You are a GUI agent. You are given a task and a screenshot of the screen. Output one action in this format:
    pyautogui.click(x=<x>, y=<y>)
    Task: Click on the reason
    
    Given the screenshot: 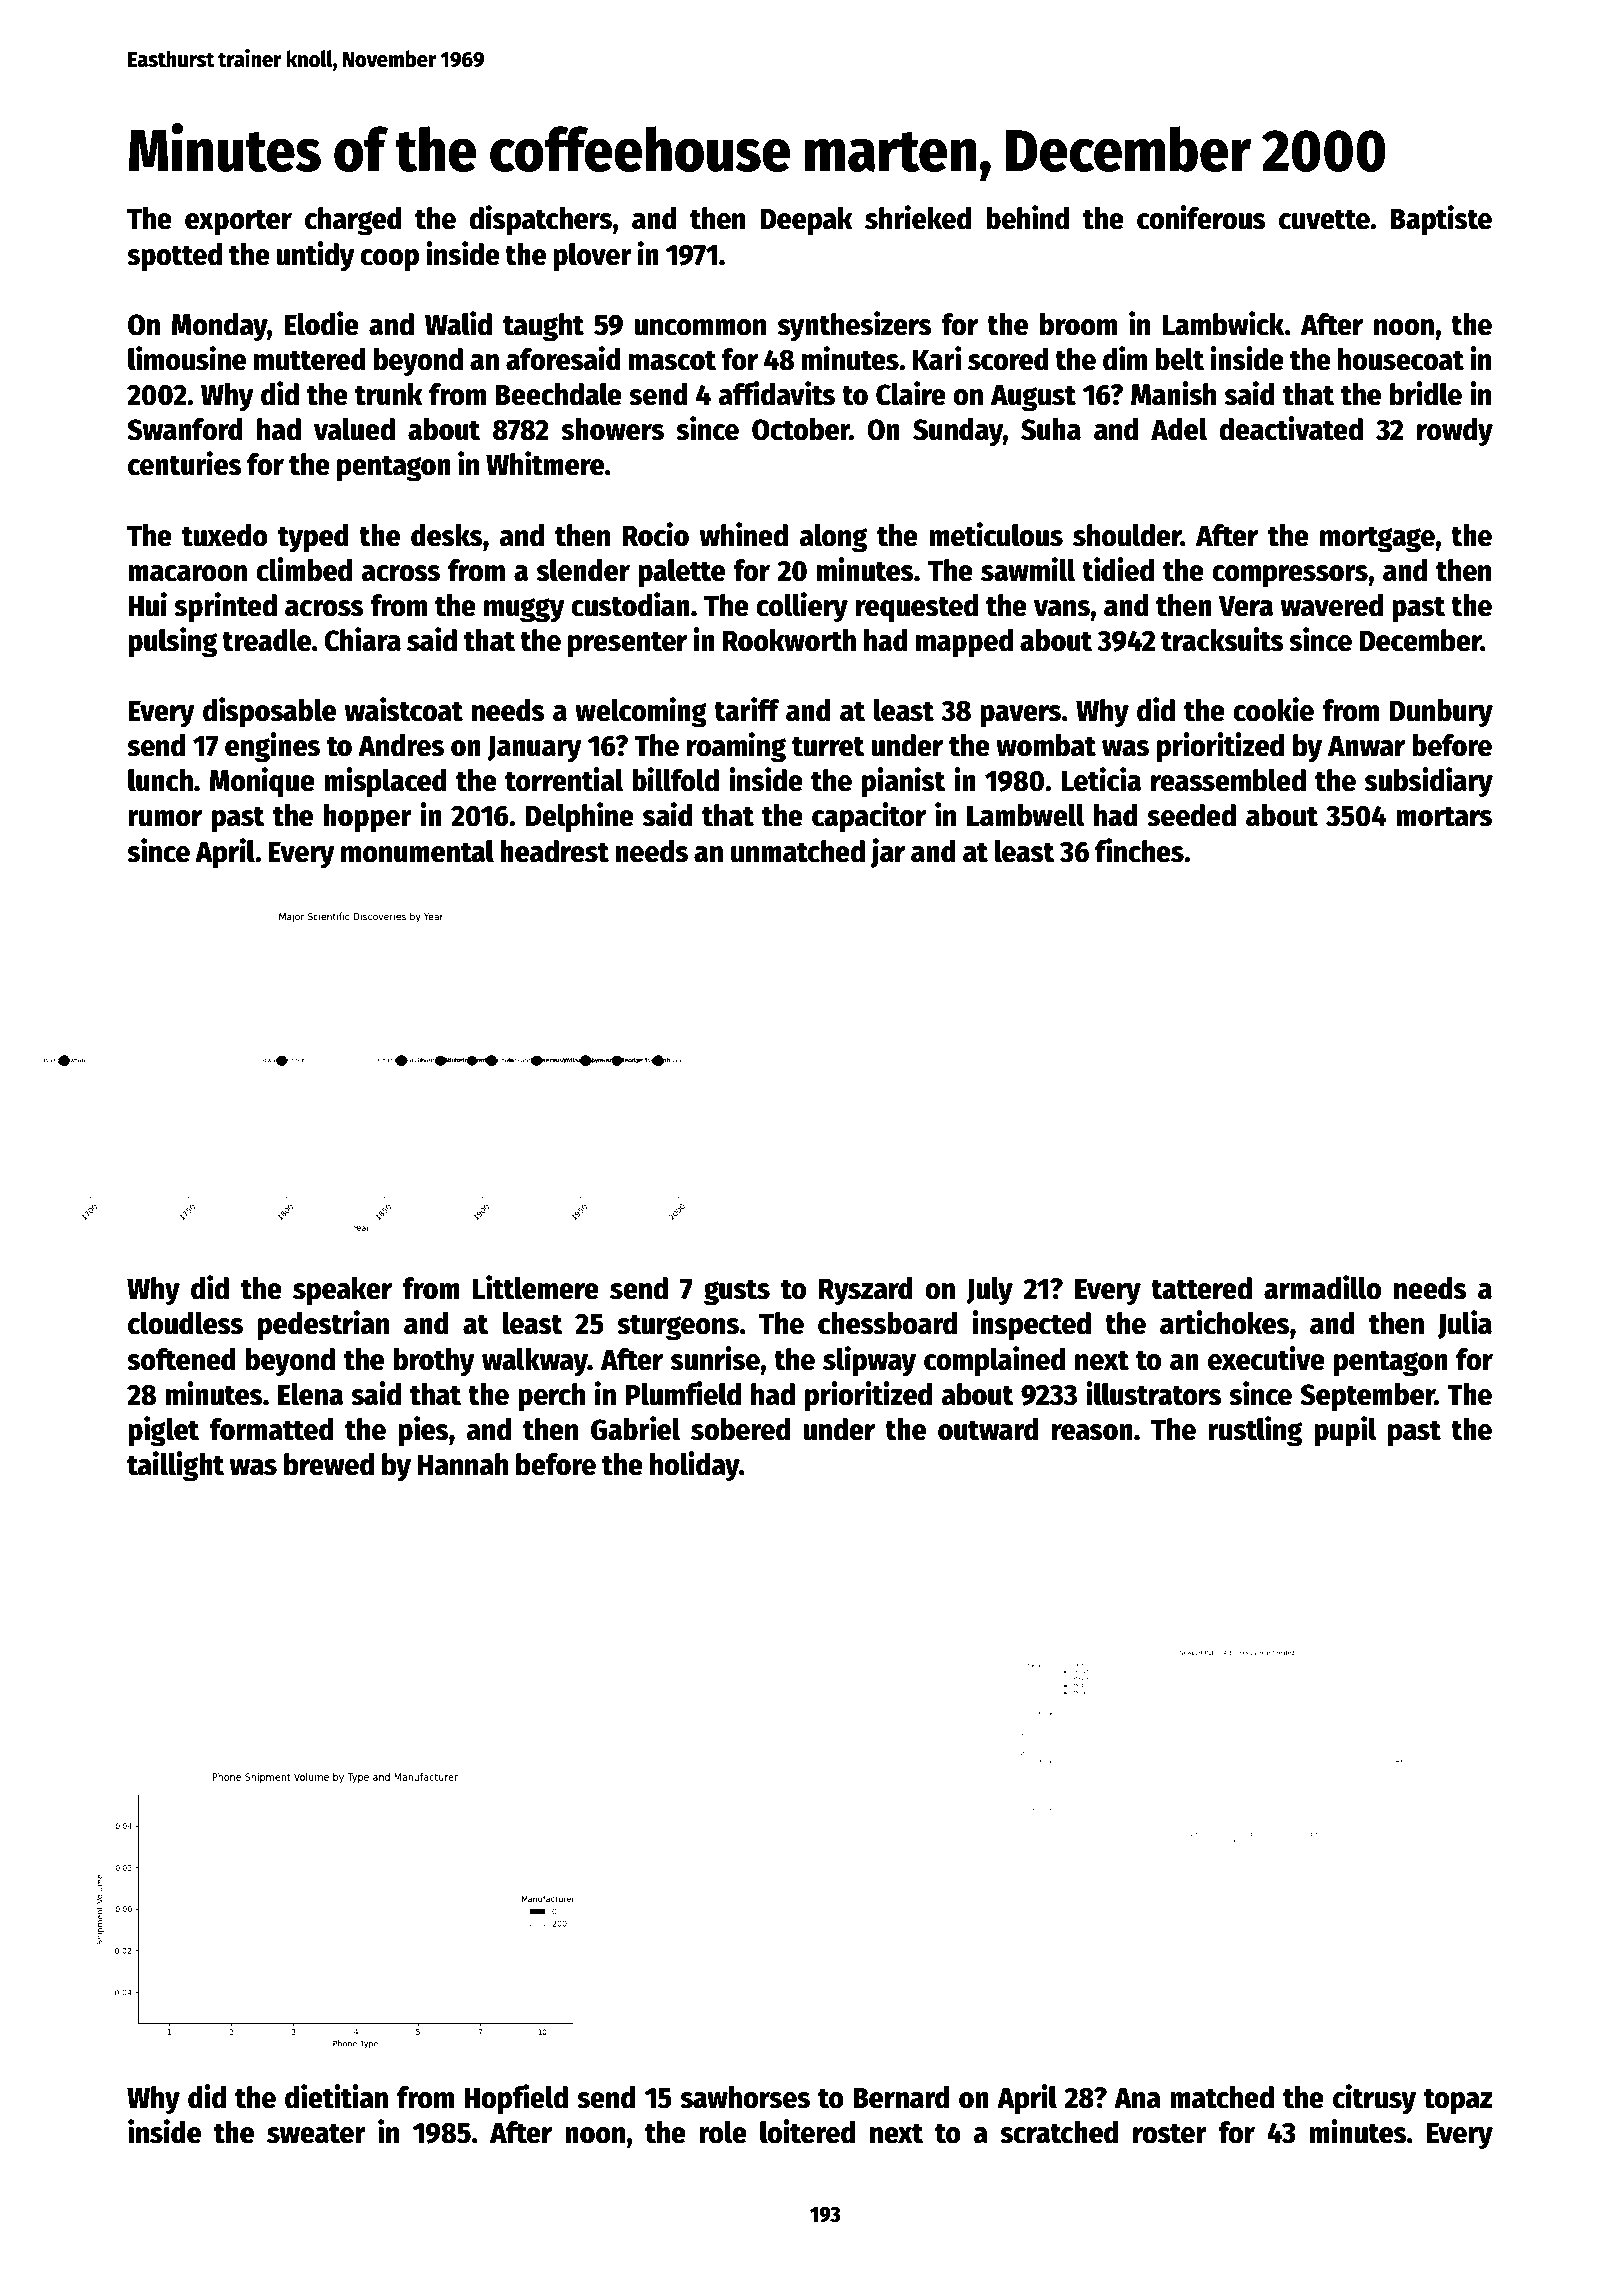 What is the action you would take?
    pyautogui.click(x=1092, y=1432)
